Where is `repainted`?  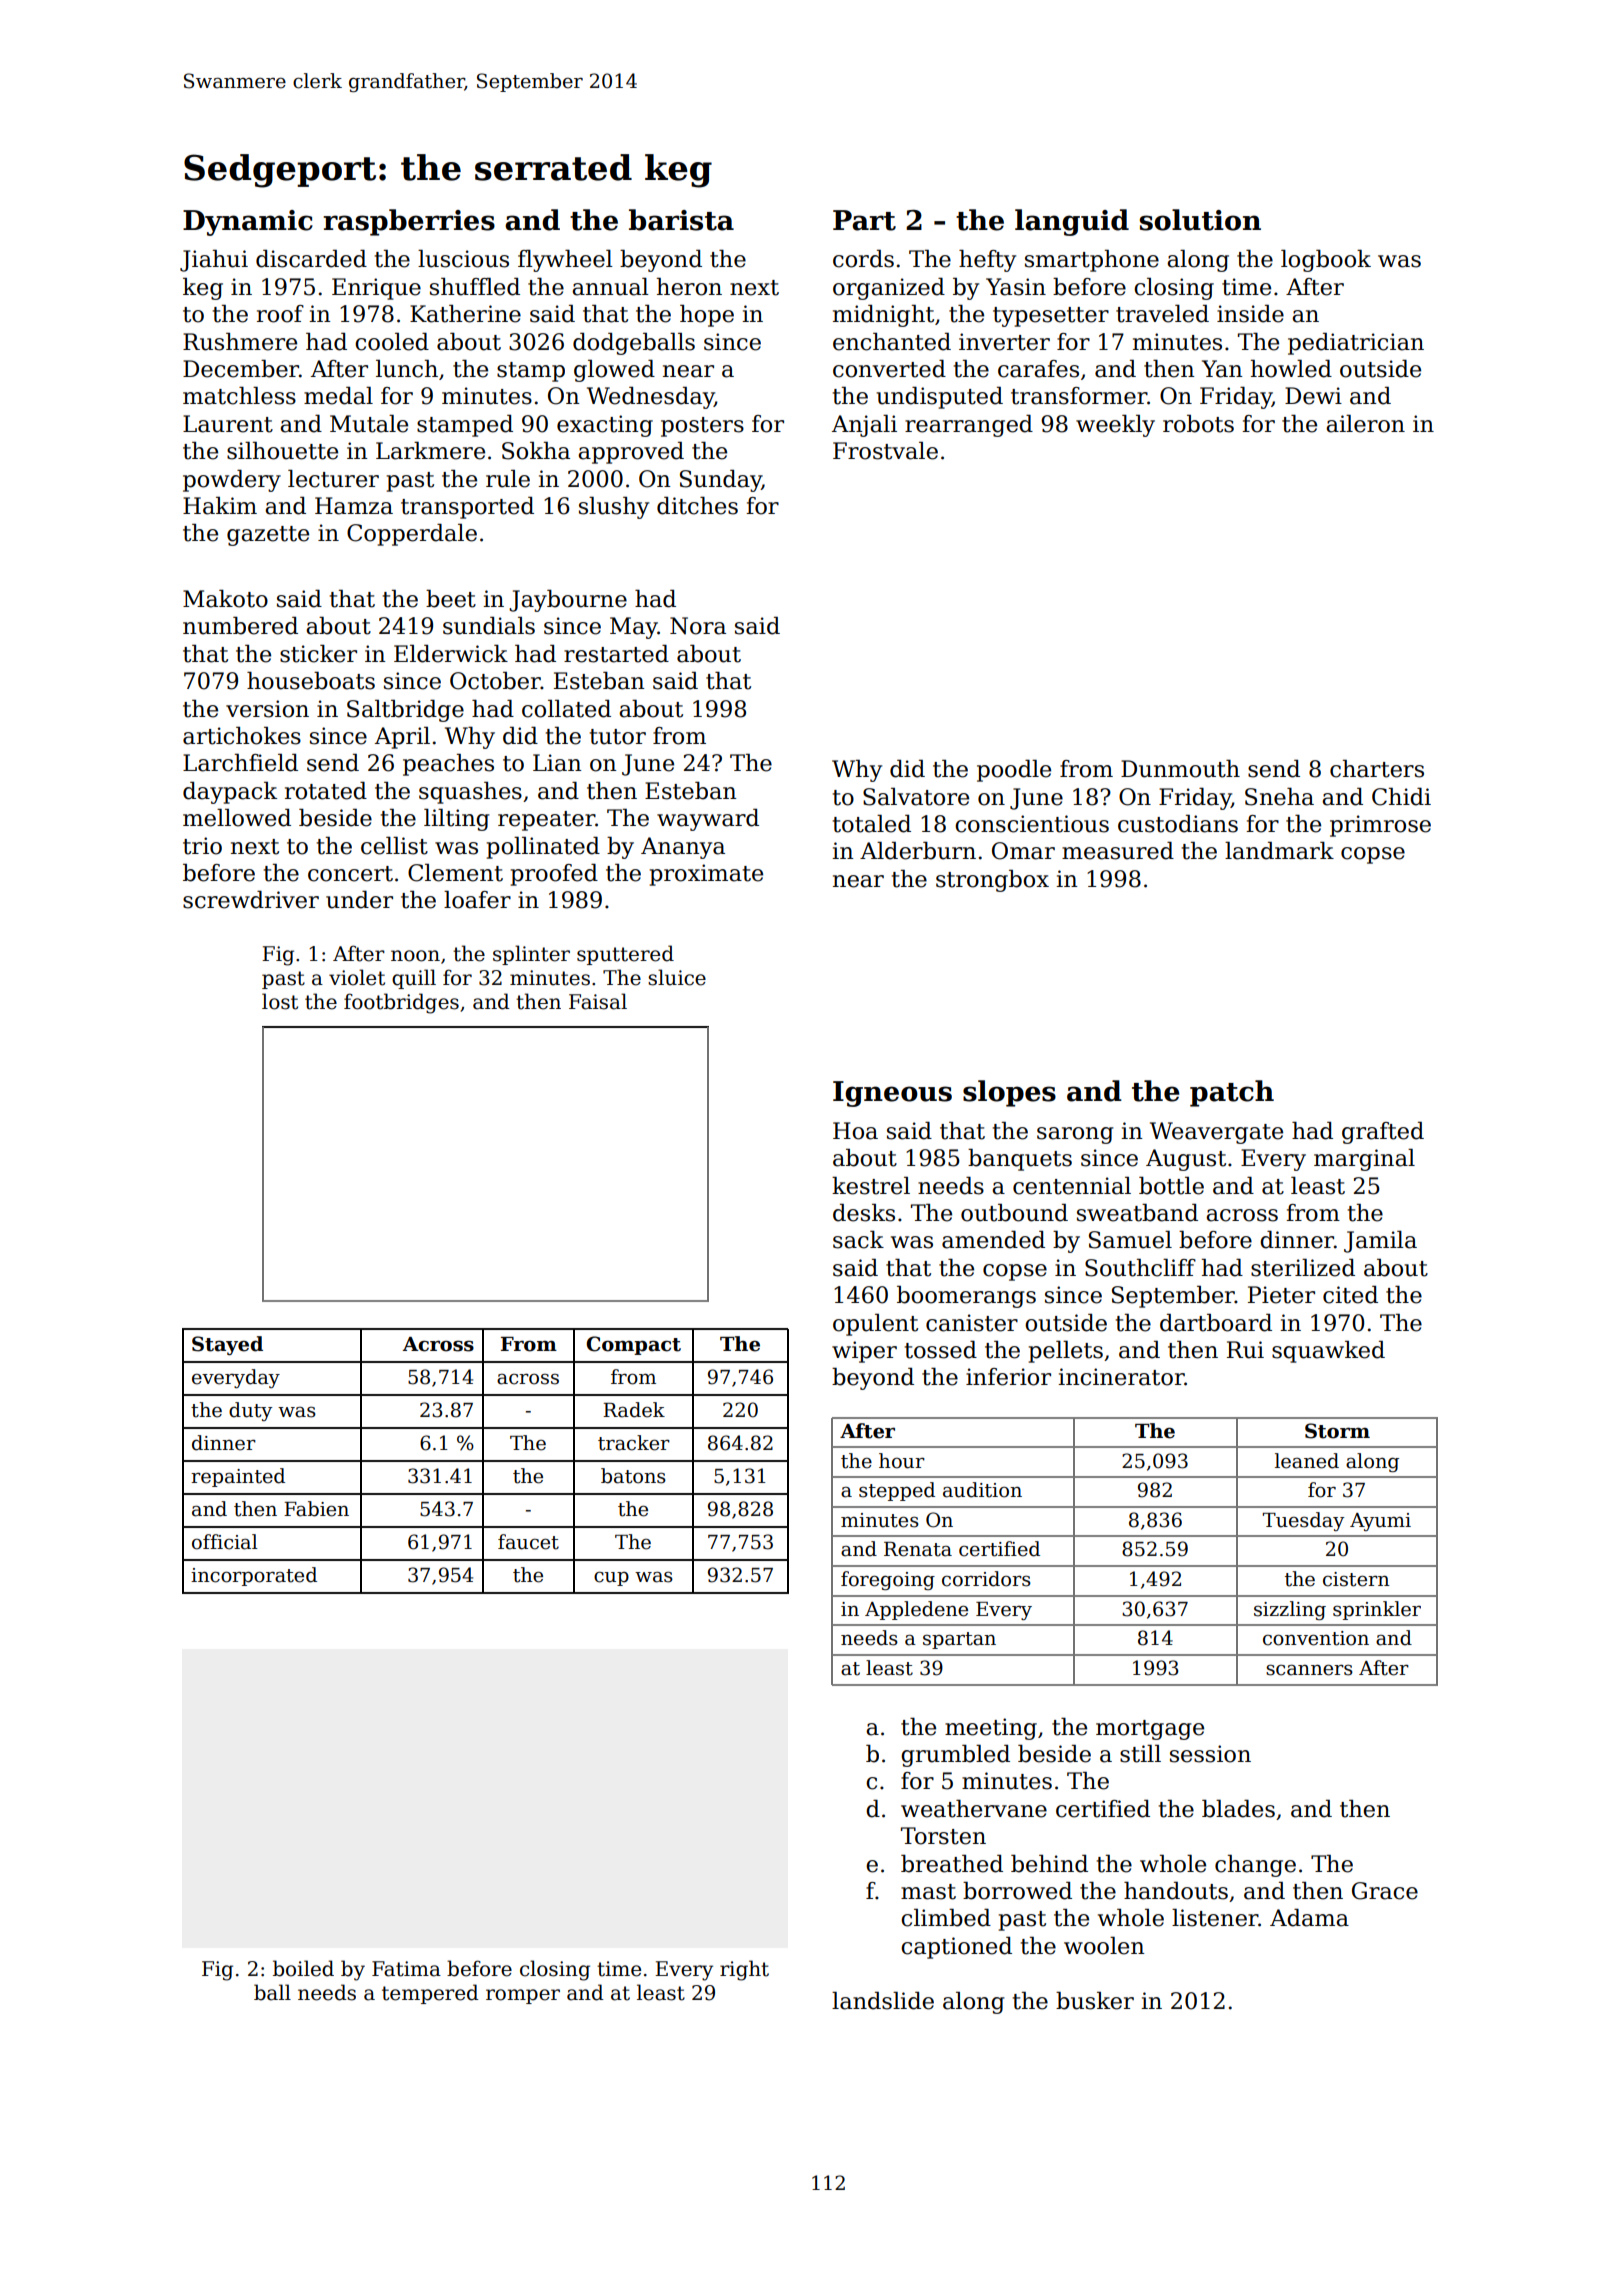
repainted is located at coordinates (238, 1477).
